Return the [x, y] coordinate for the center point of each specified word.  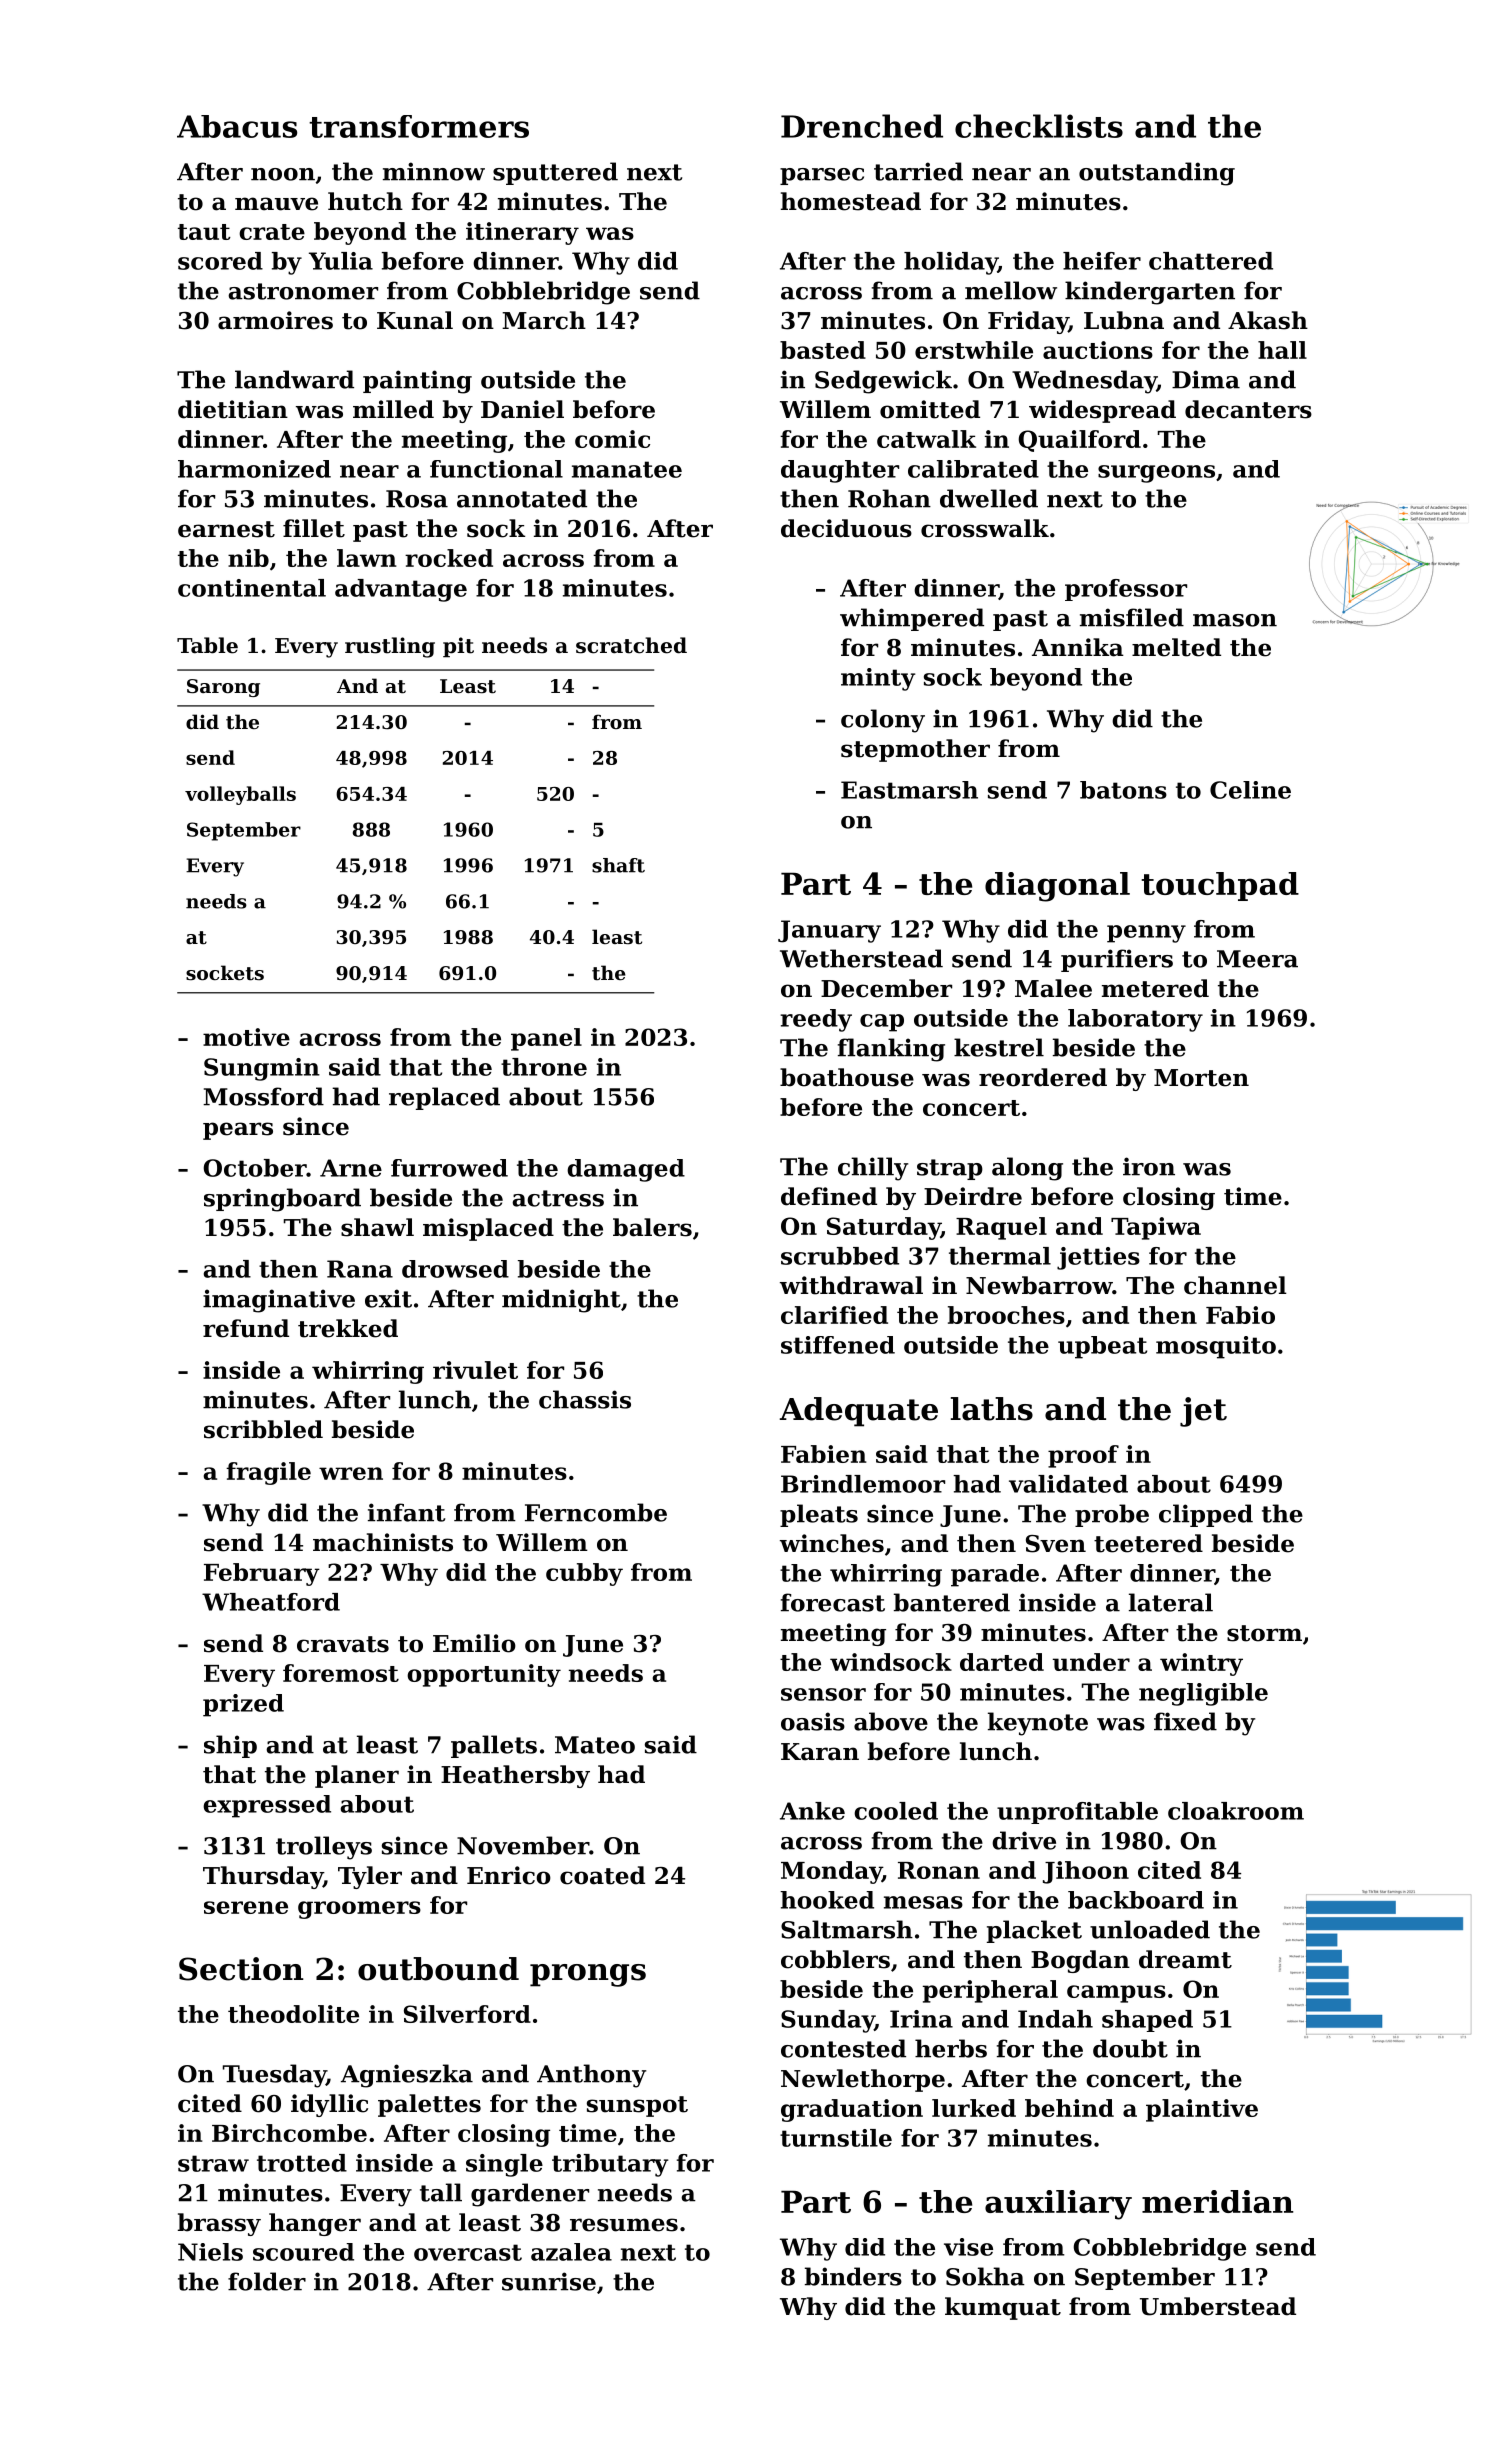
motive [246, 1037]
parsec [822, 176]
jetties [1098, 1258]
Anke [812, 1811]
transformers [419, 126]
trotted [302, 2163]
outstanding [1157, 174]
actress [558, 1198]
